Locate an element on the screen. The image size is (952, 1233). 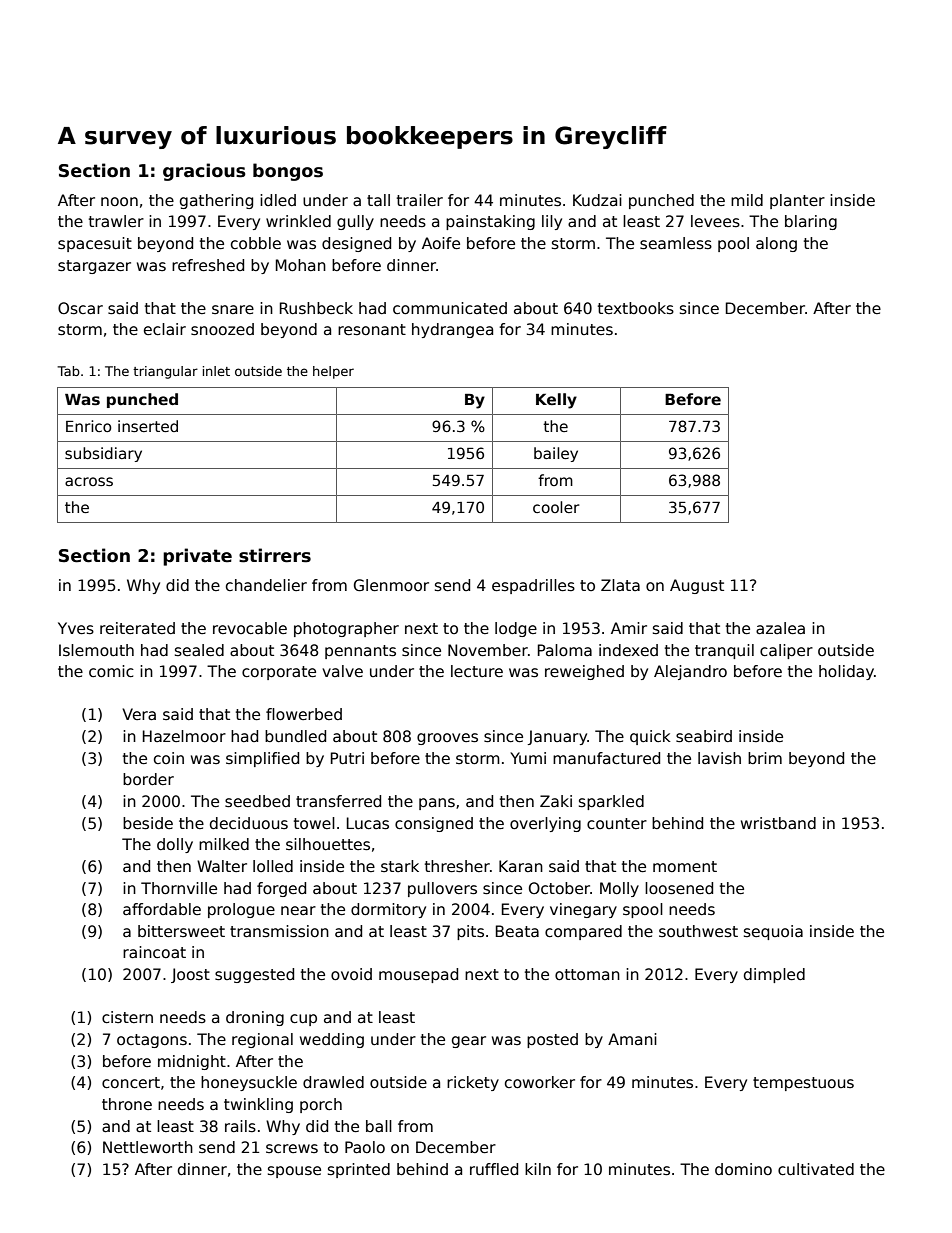
honeysuckle is located at coordinates (249, 1083).
